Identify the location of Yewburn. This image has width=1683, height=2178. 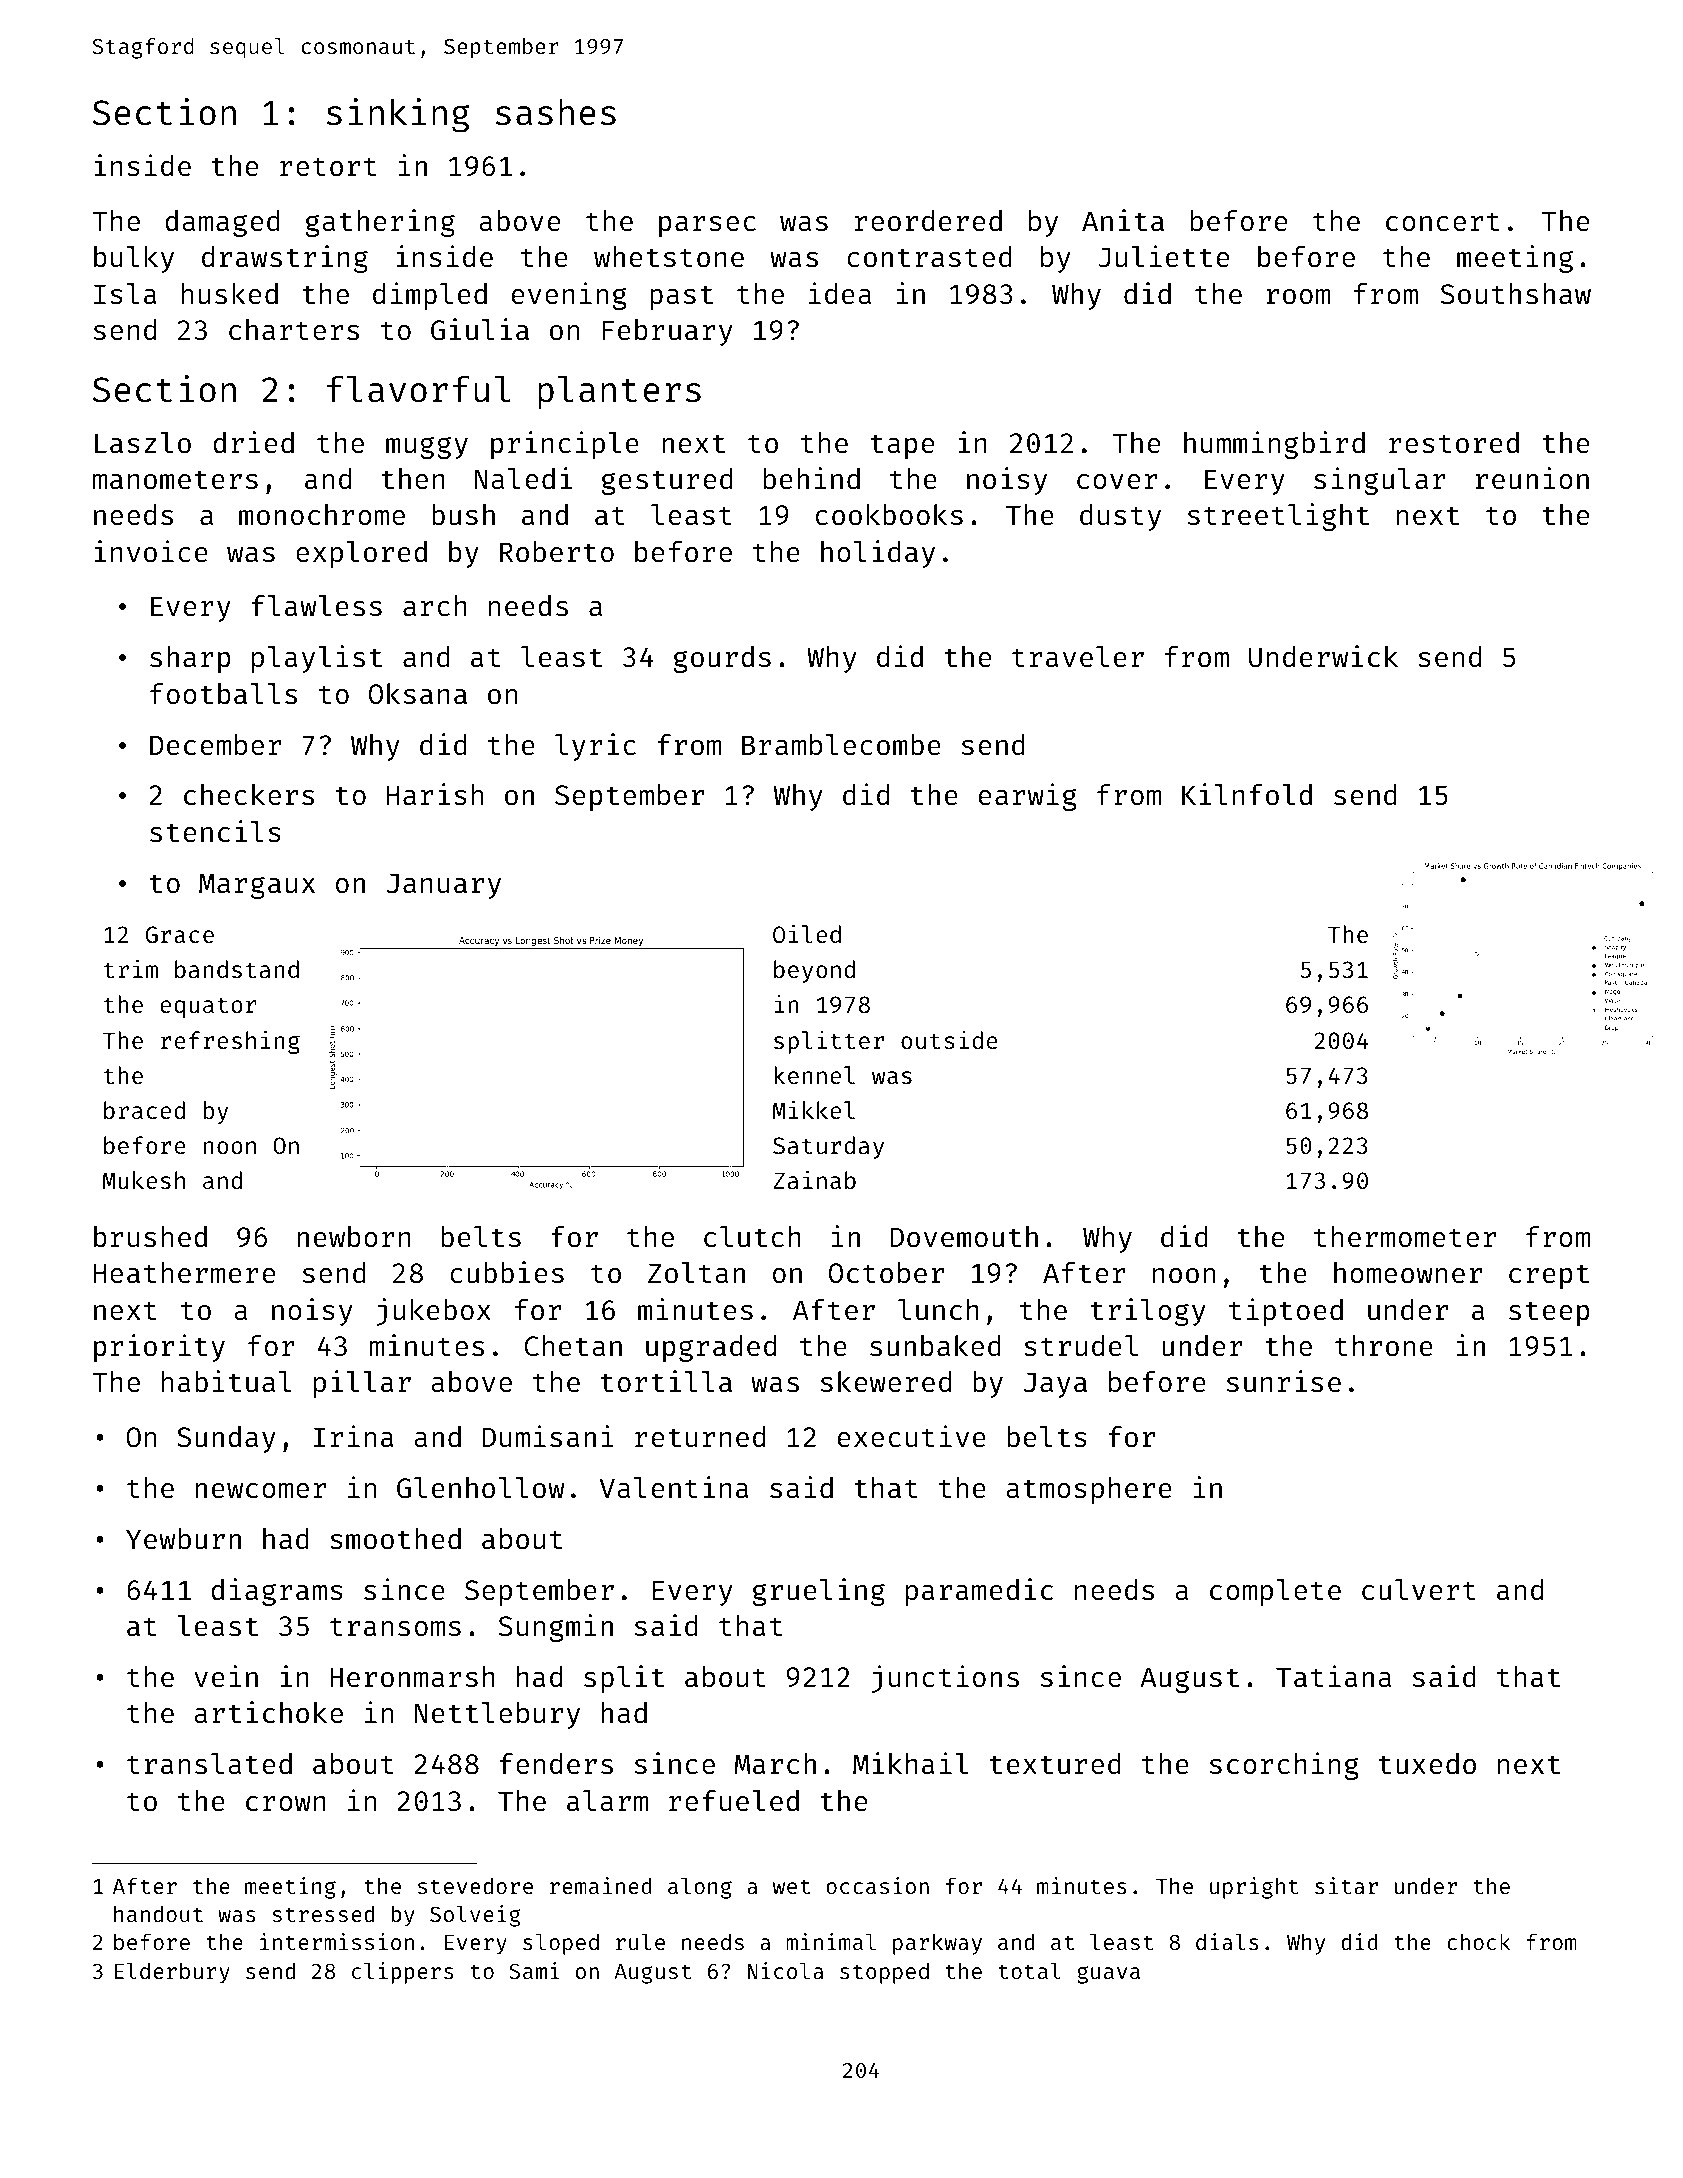
(183, 1539).
